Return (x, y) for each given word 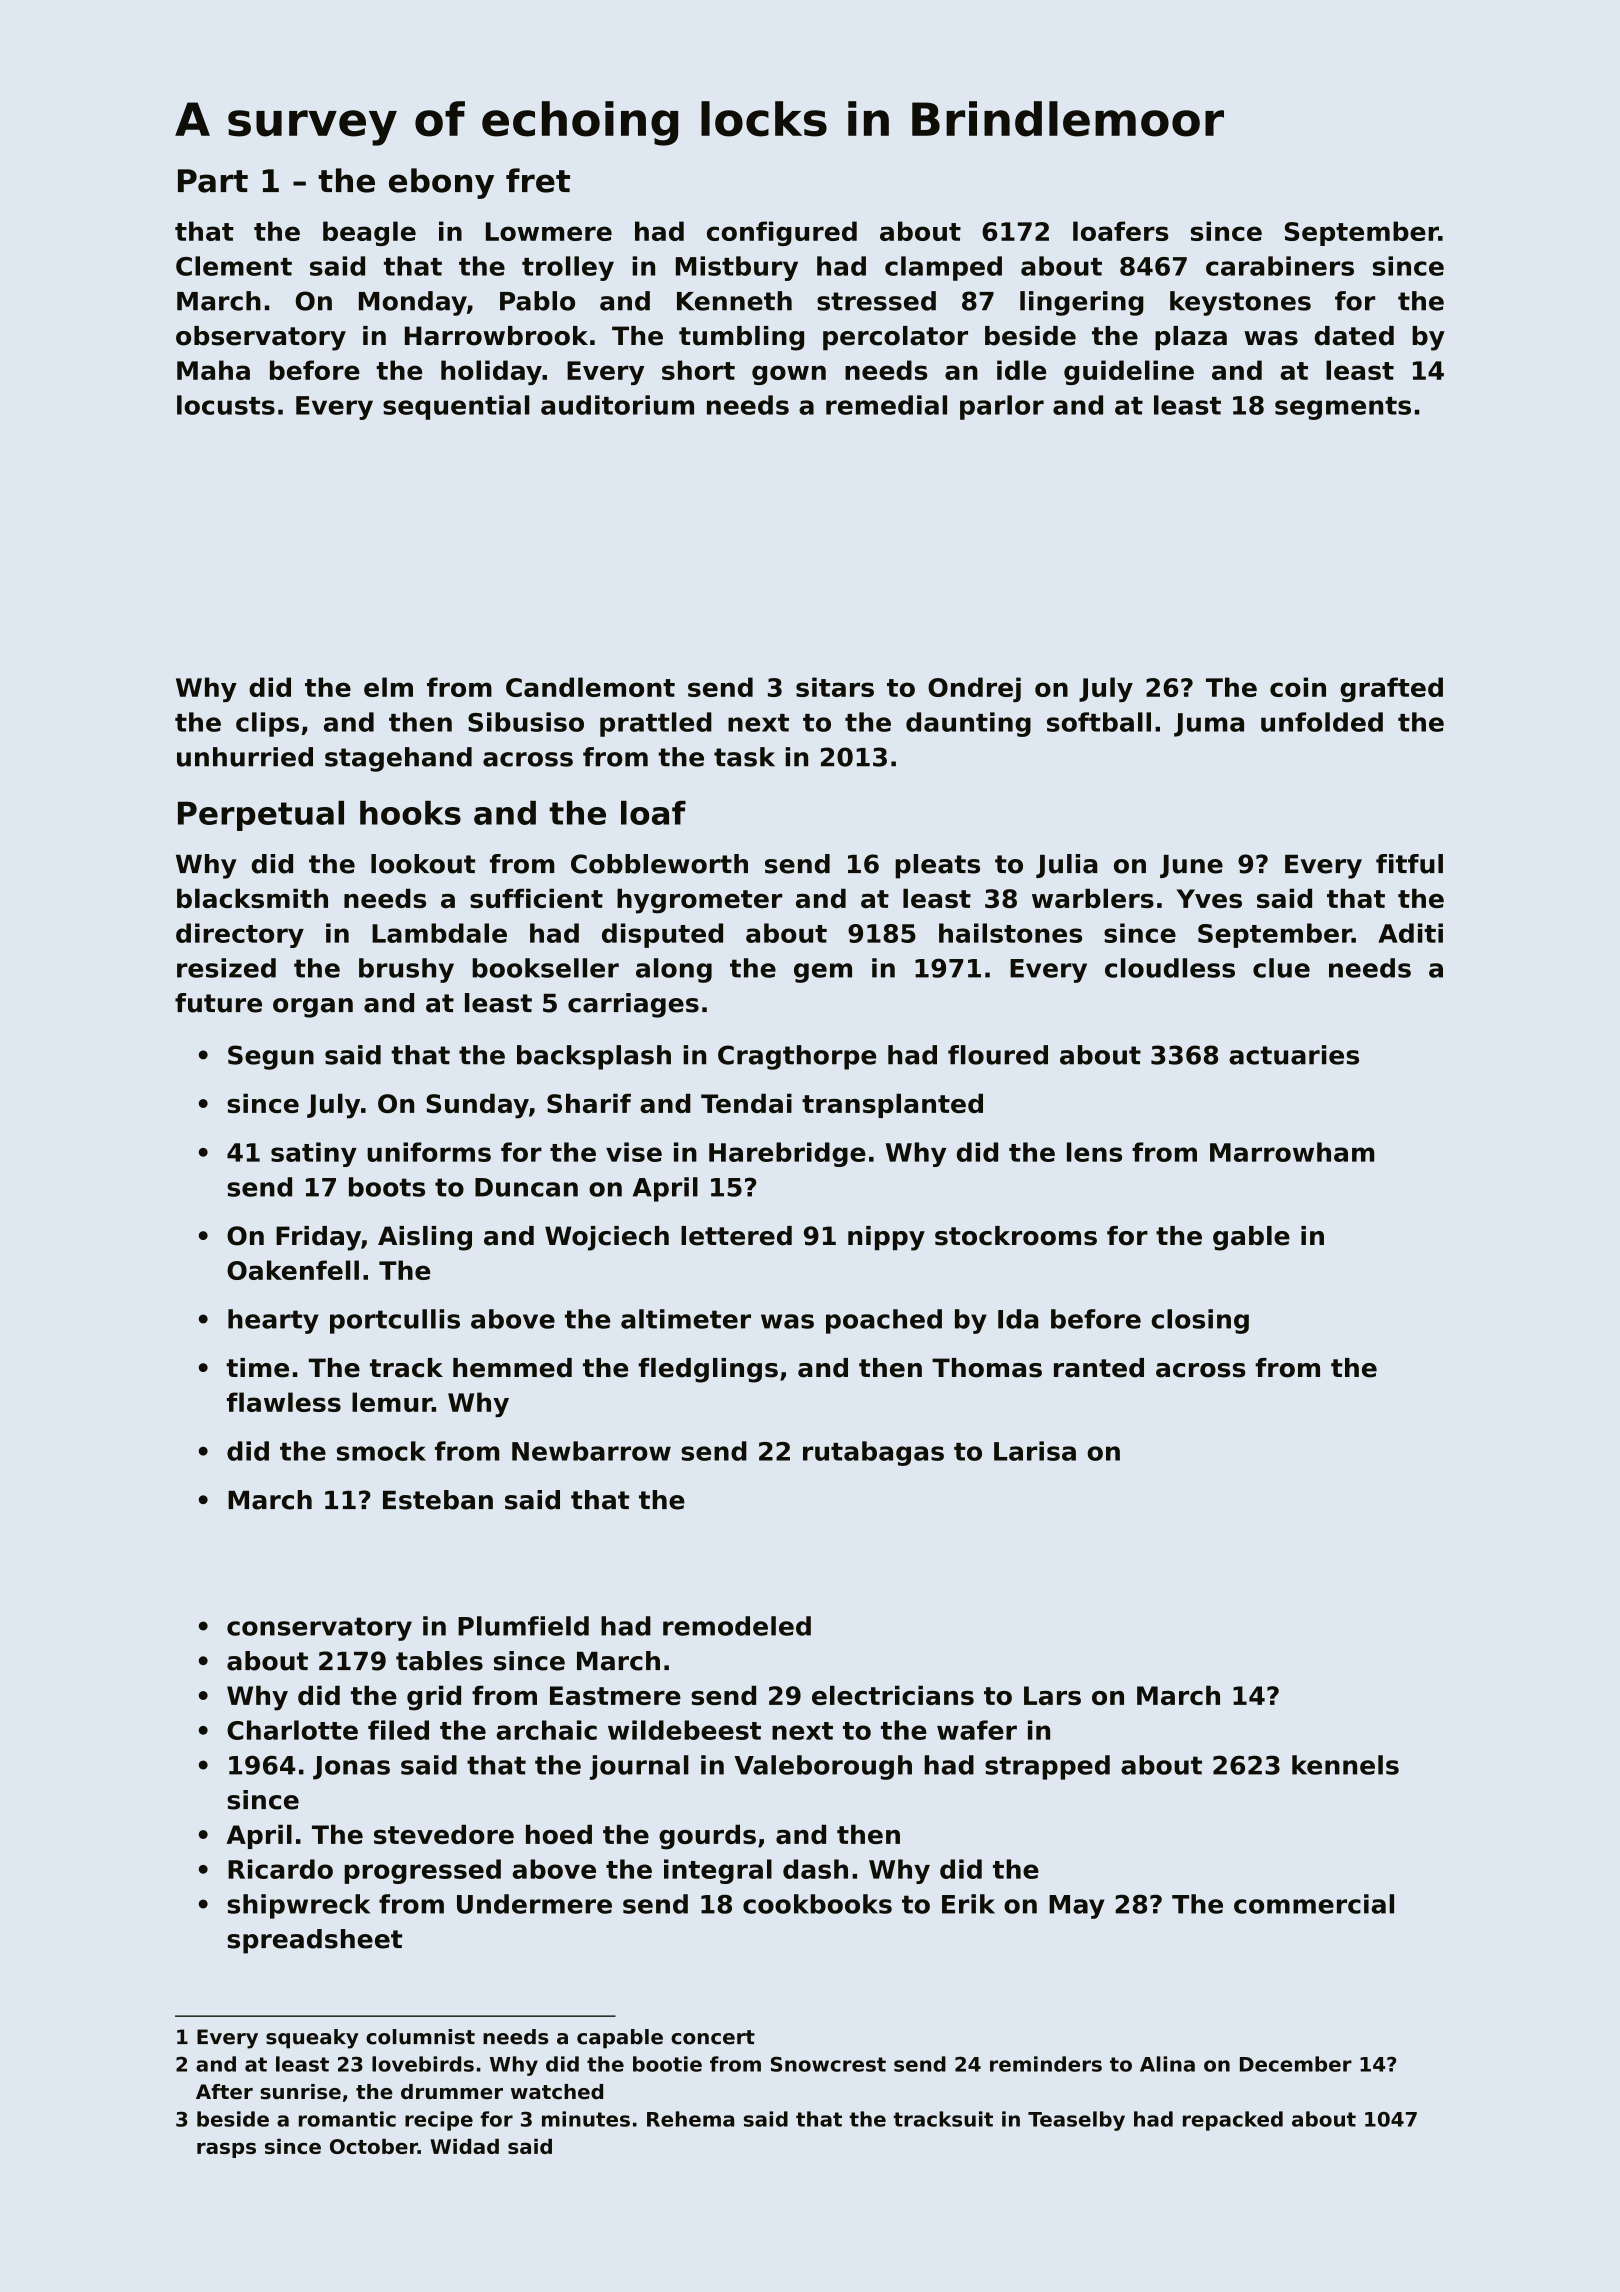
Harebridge (787, 1154)
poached (884, 1321)
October (374, 2146)
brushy (406, 970)
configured (782, 233)
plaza (1191, 338)
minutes (586, 2119)
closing (1200, 1321)
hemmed (512, 1368)
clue (1281, 968)
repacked (1233, 2121)
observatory (261, 338)
